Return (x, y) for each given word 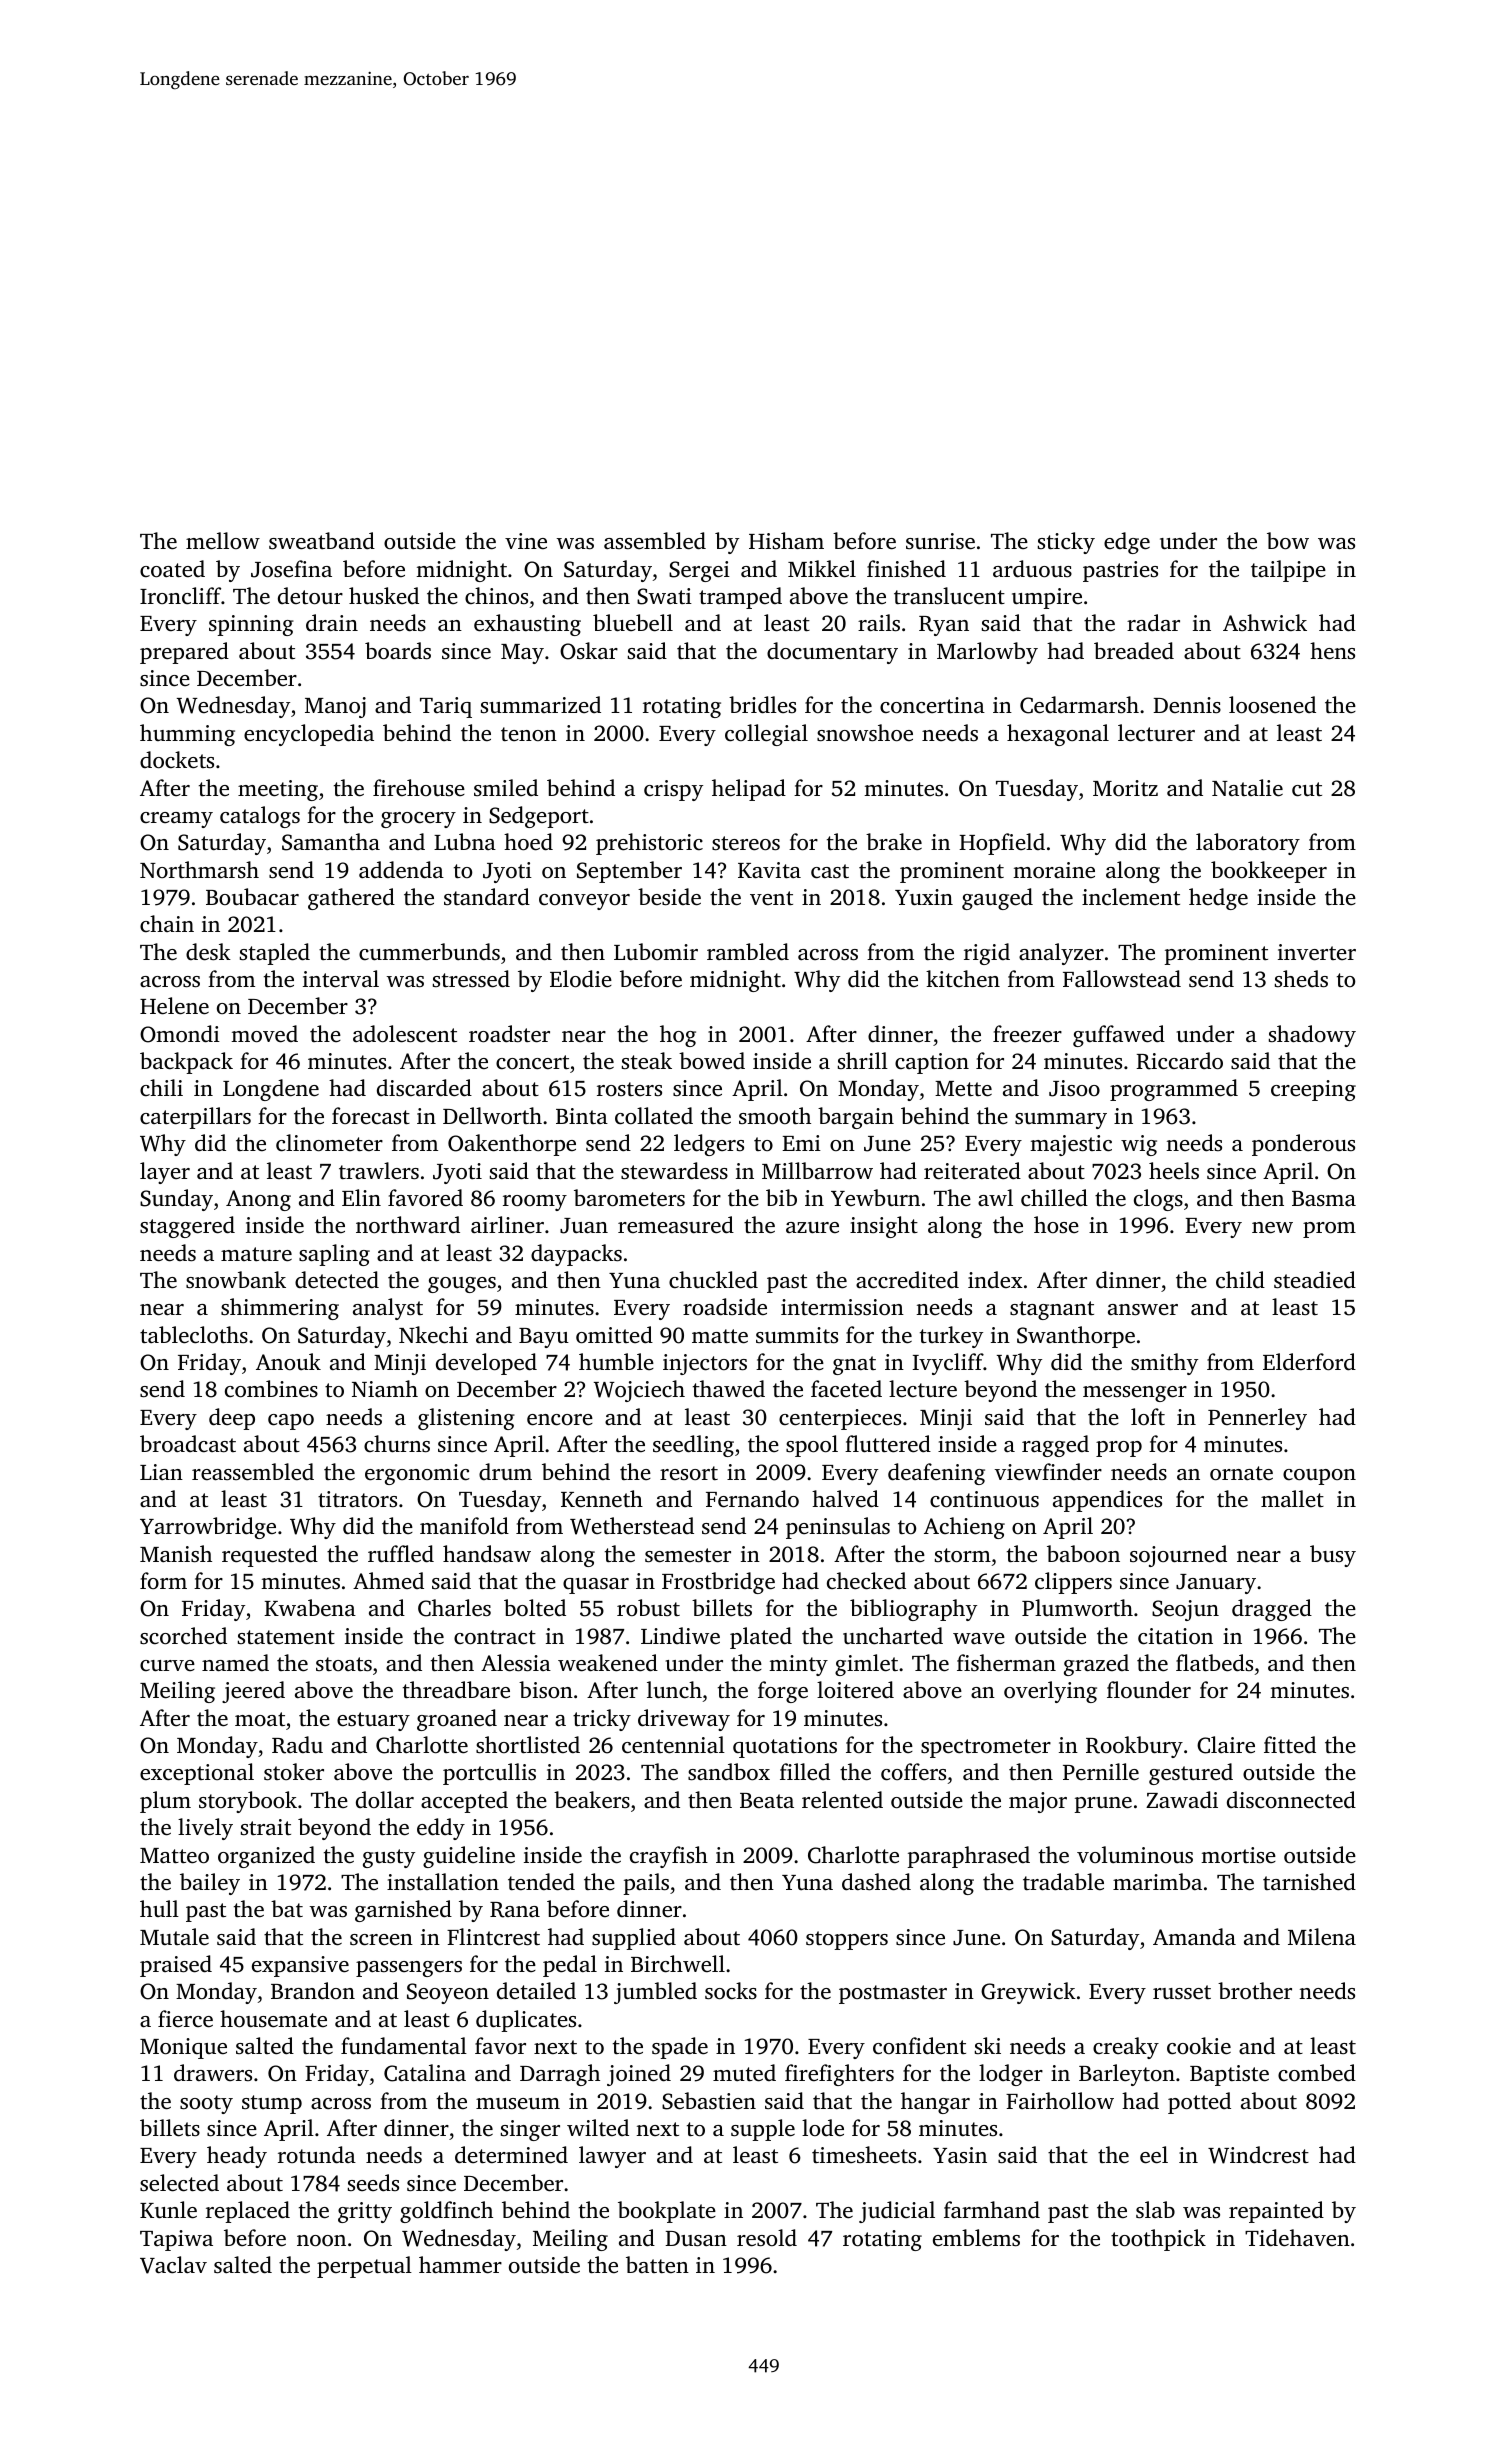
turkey (951, 1337)
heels (1174, 1170)
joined (639, 2075)
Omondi (180, 1034)
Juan (584, 1226)
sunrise (940, 541)
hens (1332, 651)
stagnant (1052, 1310)
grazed (1096, 1665)
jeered (253, 1692)
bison (546, 1689)
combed (1317, 2073)
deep (232, 1419)
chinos (496, 595)
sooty (206, 2104)
